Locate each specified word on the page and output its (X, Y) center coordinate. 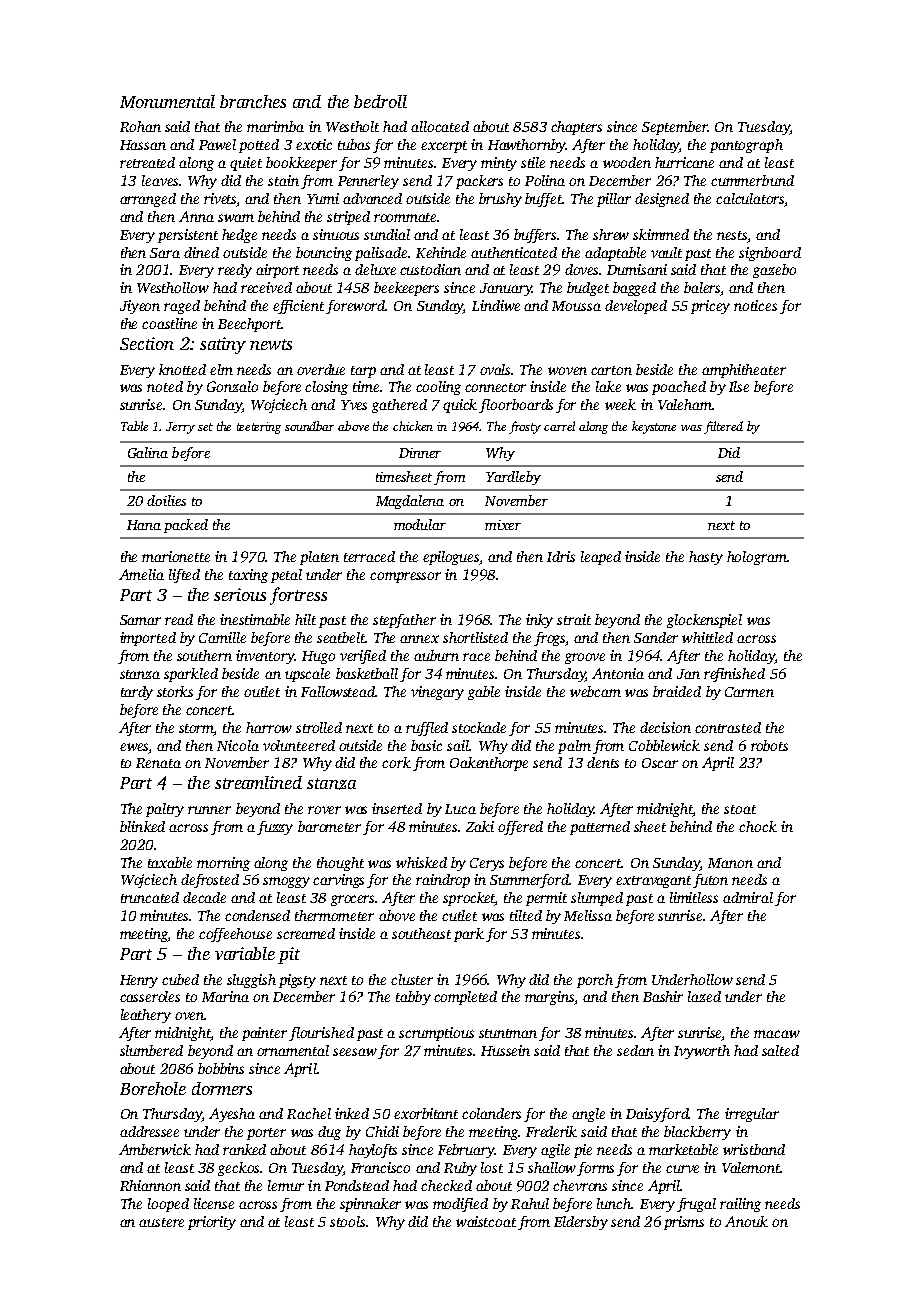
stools (347, 1221)
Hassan (143, 145)
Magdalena (410, 502)
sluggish (251, 981)
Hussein (505, 1050)
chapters (576, 128)
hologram (757, 558)
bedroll (380, 101)
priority (212, 1223)
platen (319, 558)
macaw (777, 1034)
